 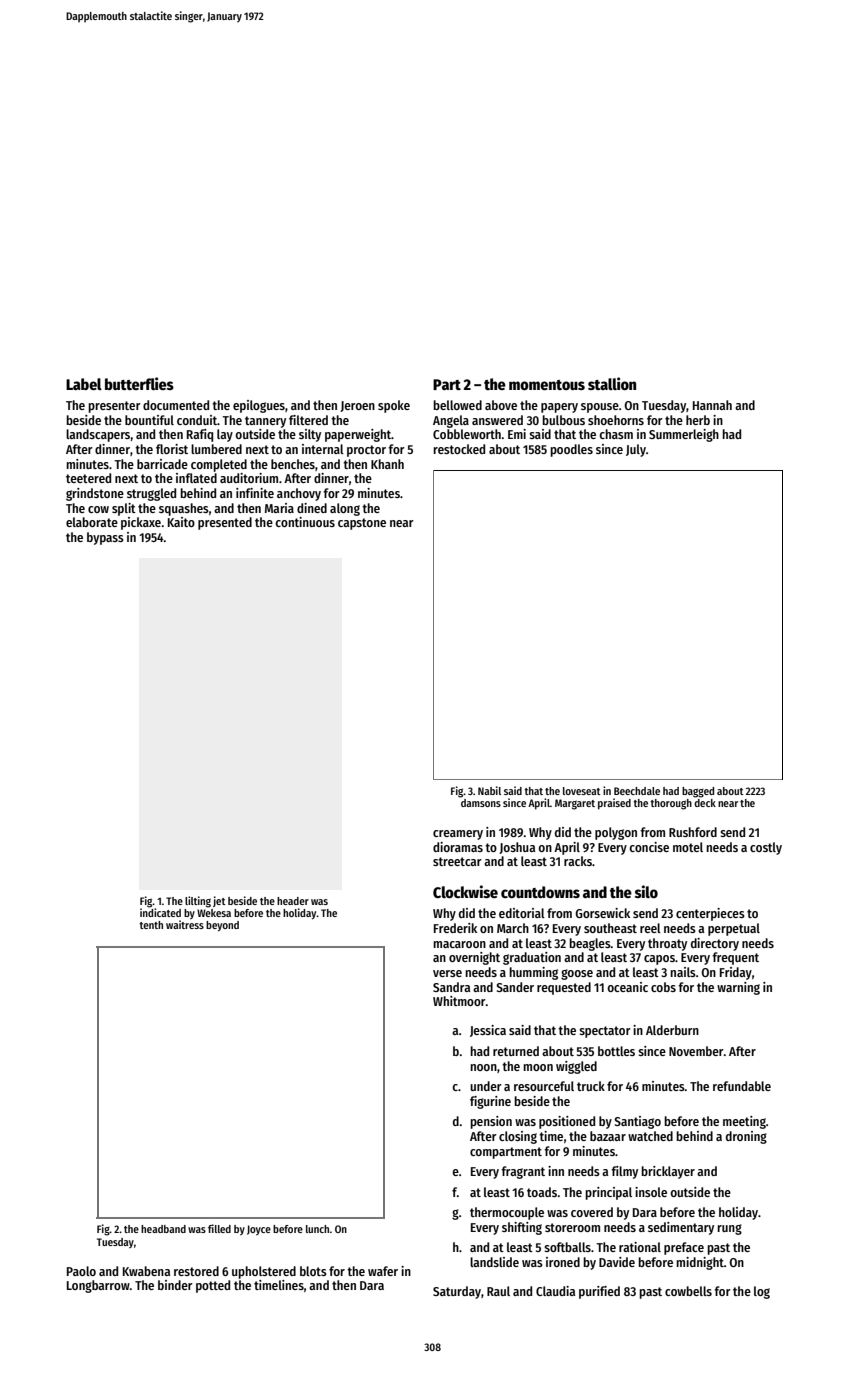 What do you see at coordinates (362, 524) in the image?
I see `capstone` at bounding box center [362, 524].
